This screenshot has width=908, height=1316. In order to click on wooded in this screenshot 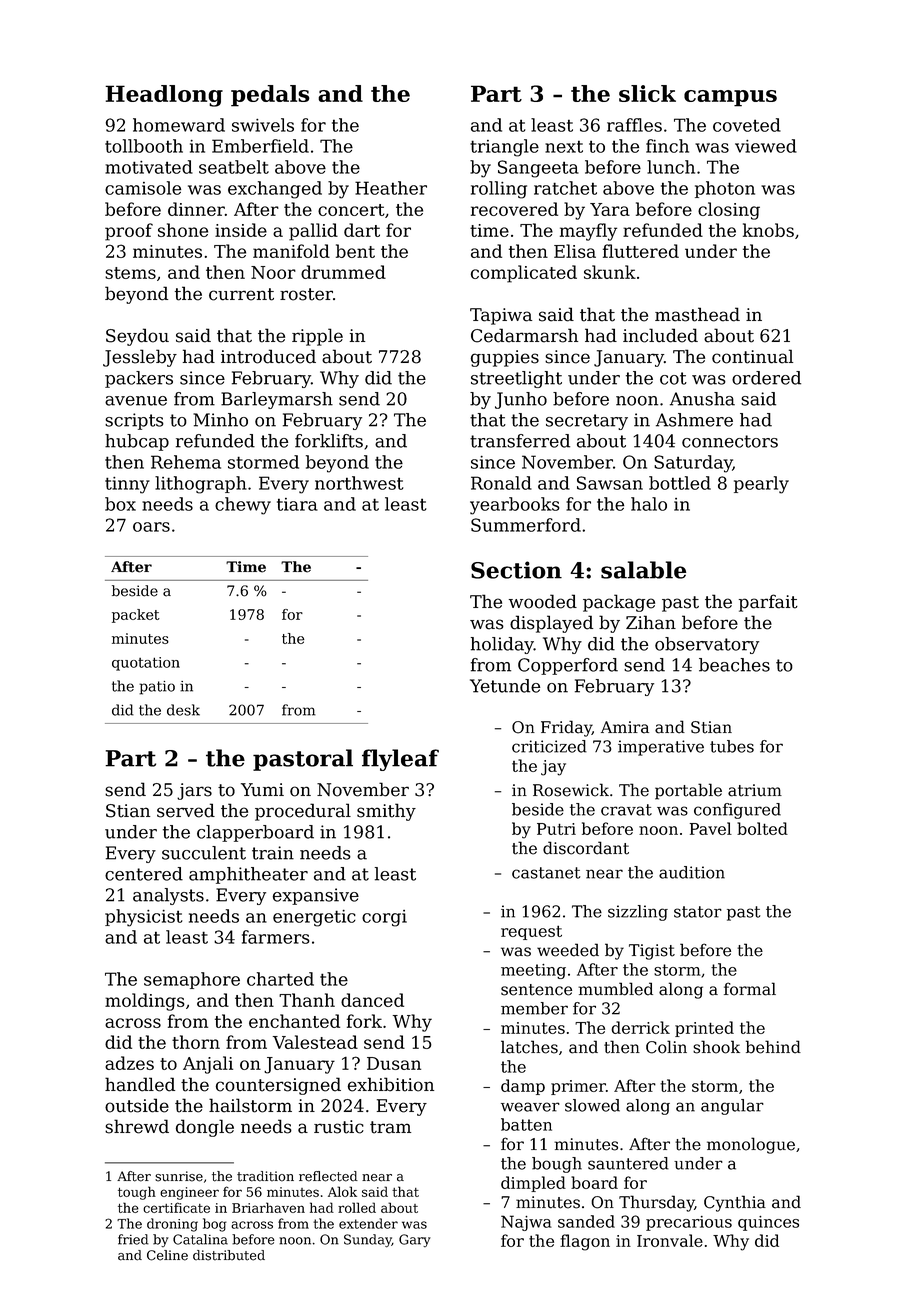, I will do `click(543, 601)`.
